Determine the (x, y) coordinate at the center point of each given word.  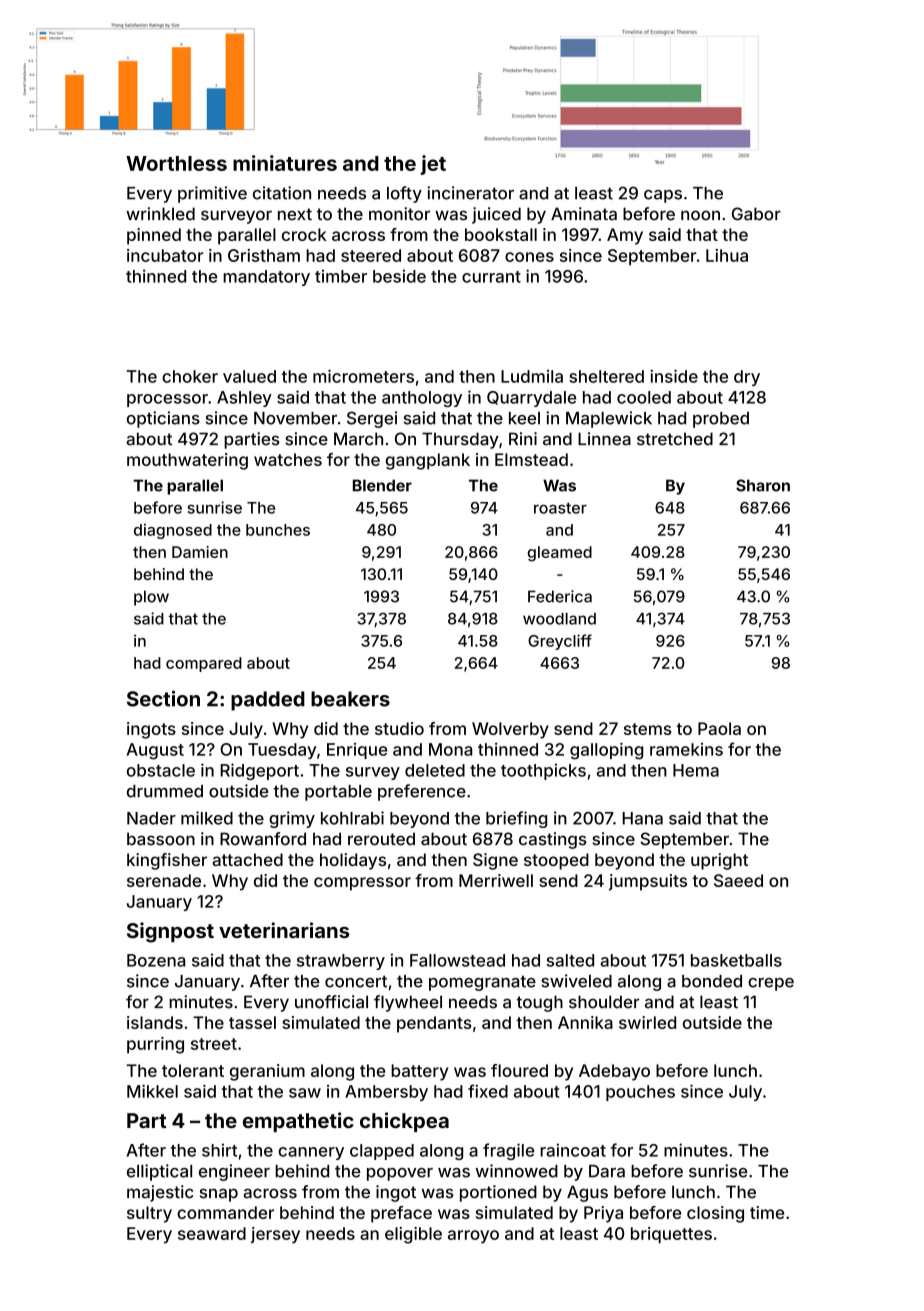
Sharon (763, 485)
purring (155, 1045)
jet (433, 165)
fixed (488, 1091)
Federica (560, 596)
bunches (278, 530)
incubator (165, 255)
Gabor (756, 214)
